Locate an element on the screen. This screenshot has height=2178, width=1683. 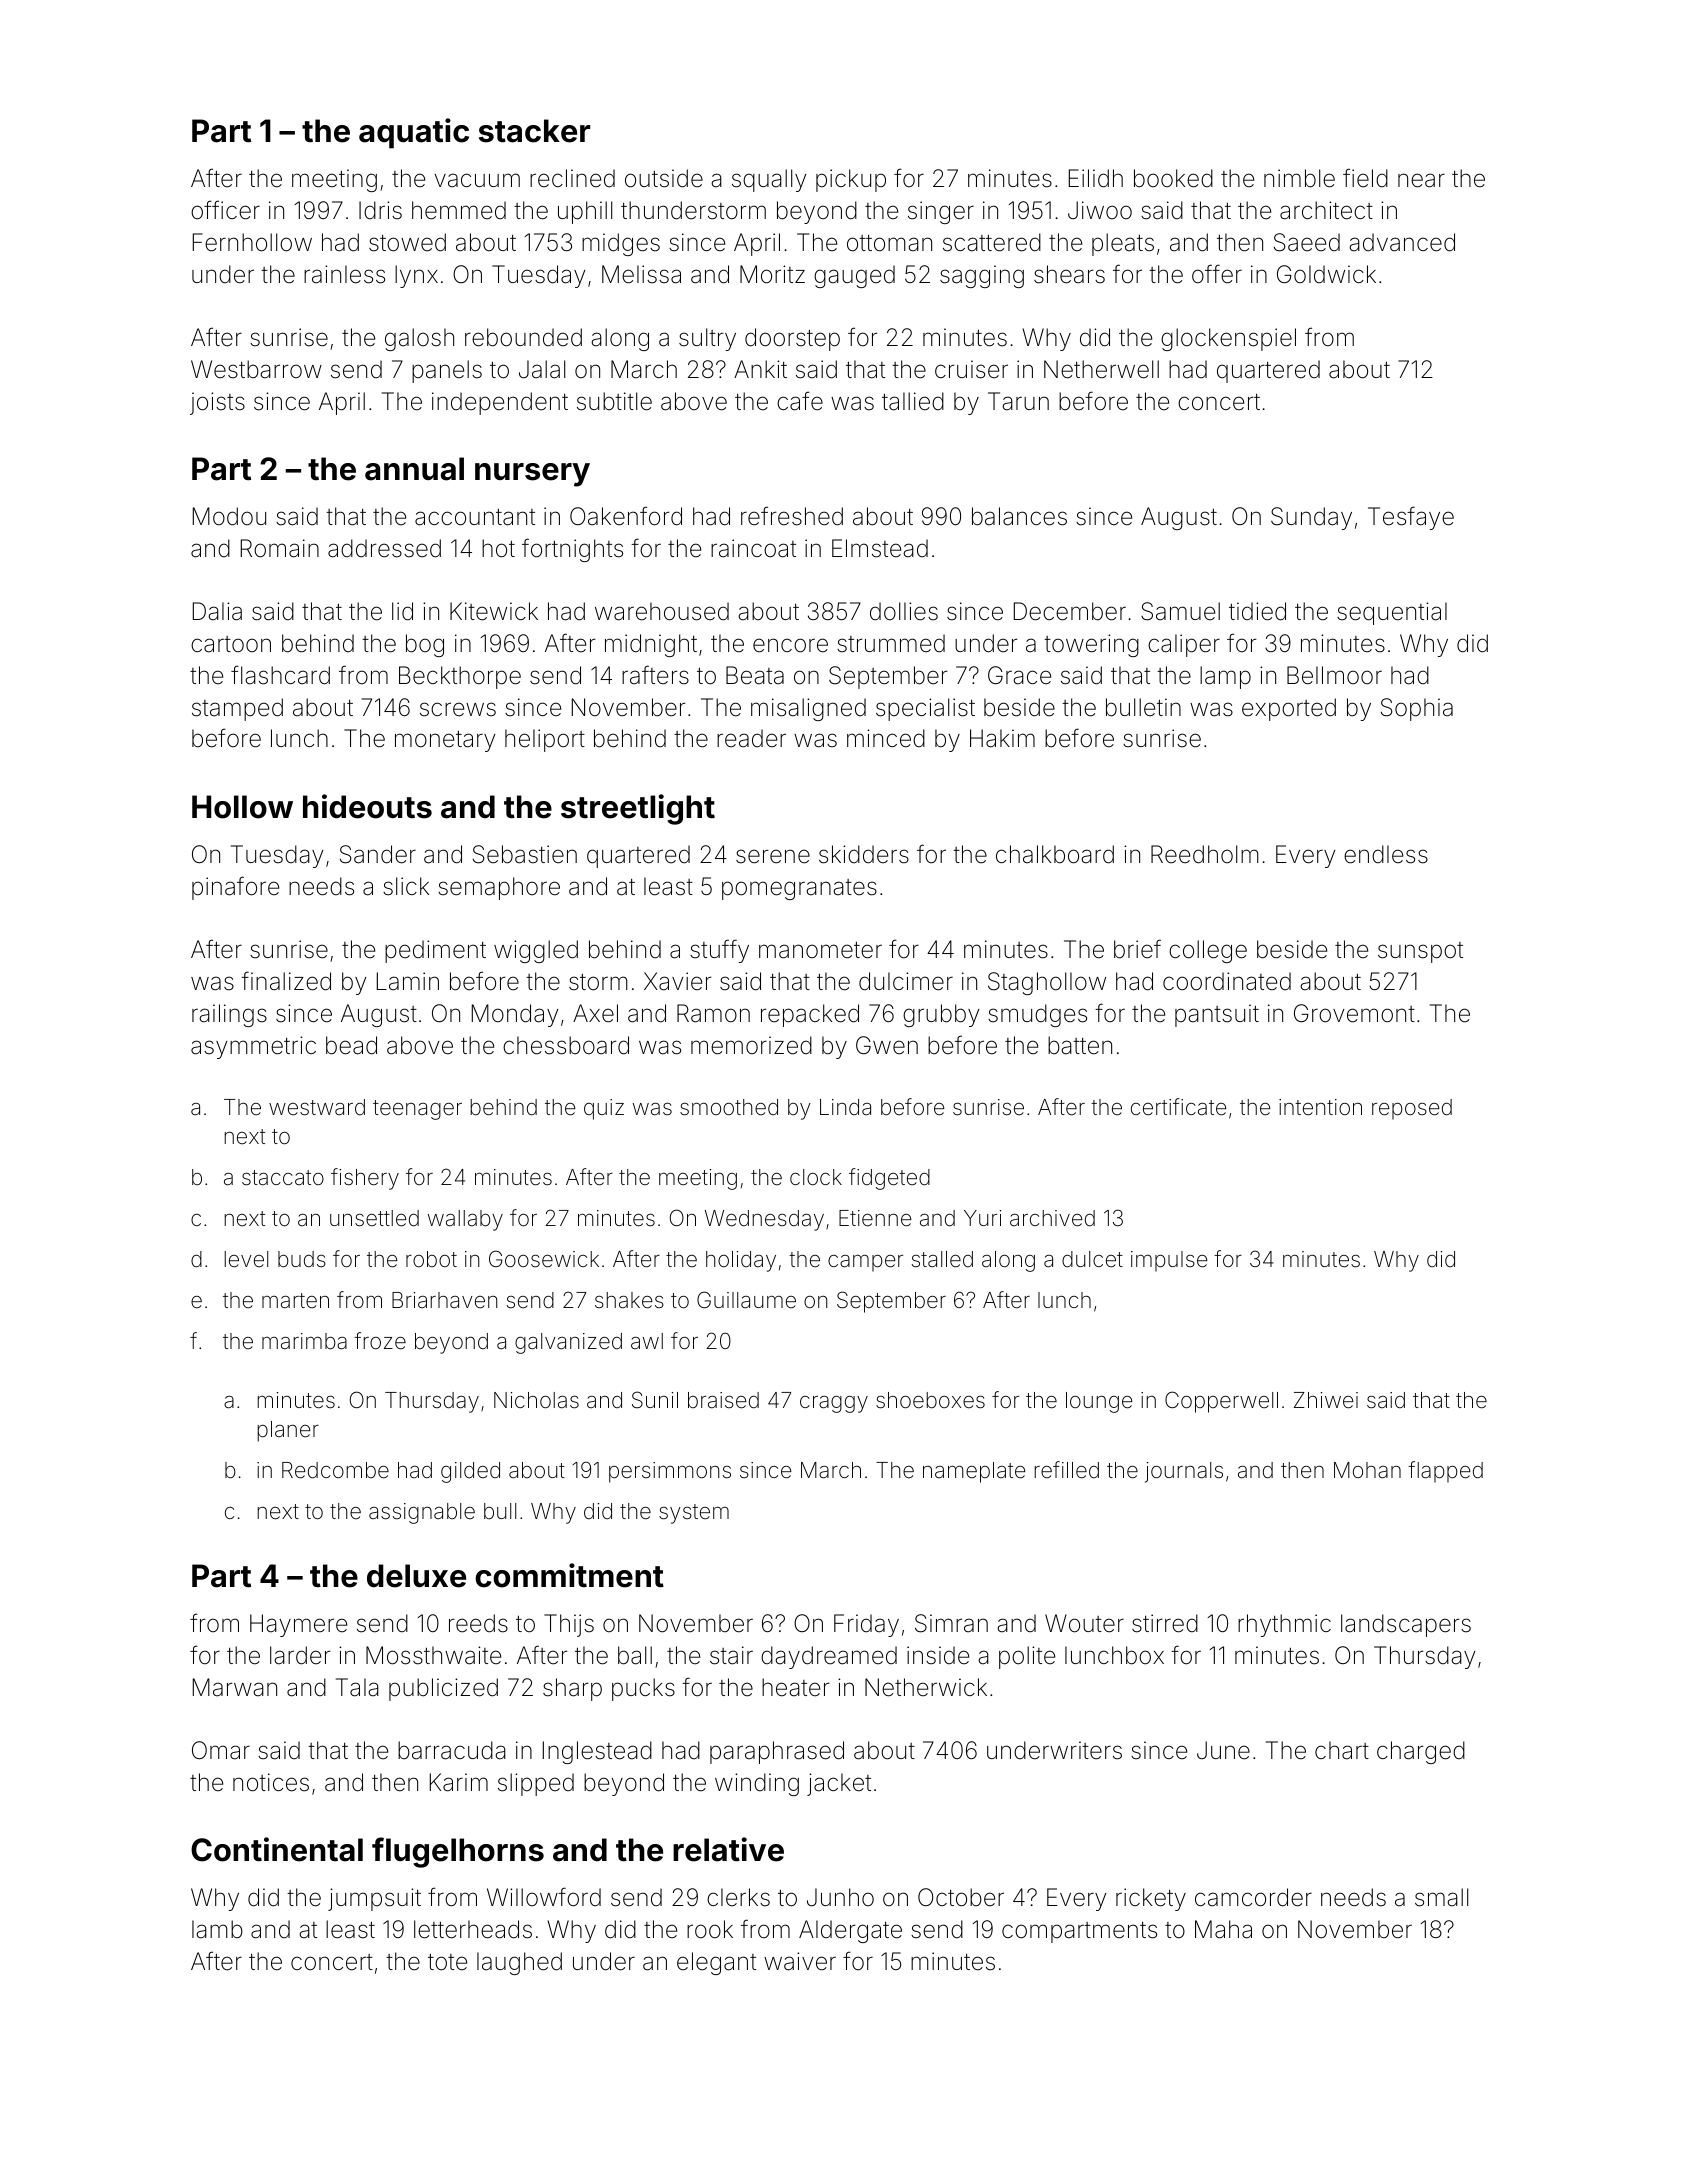
Sander is located at coordinates (378, 854).
